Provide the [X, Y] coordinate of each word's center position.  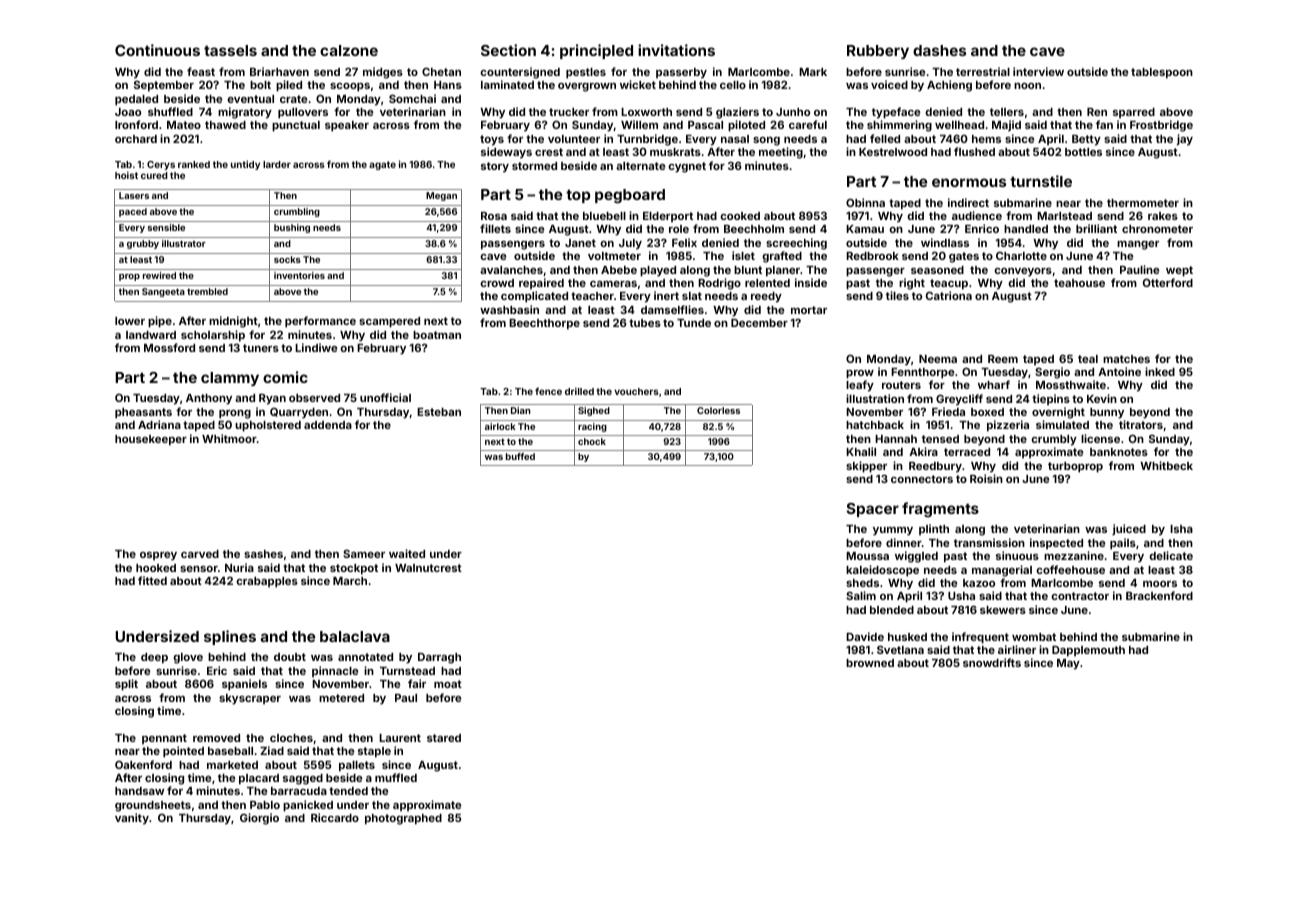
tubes [645, 323]
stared [444, 738]
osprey [158, 556]
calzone [349, 50]
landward [151, 335]
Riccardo [335, 817]
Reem [1003, 359]
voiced [889, 84]
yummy [893, 531]
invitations [676, 50]
